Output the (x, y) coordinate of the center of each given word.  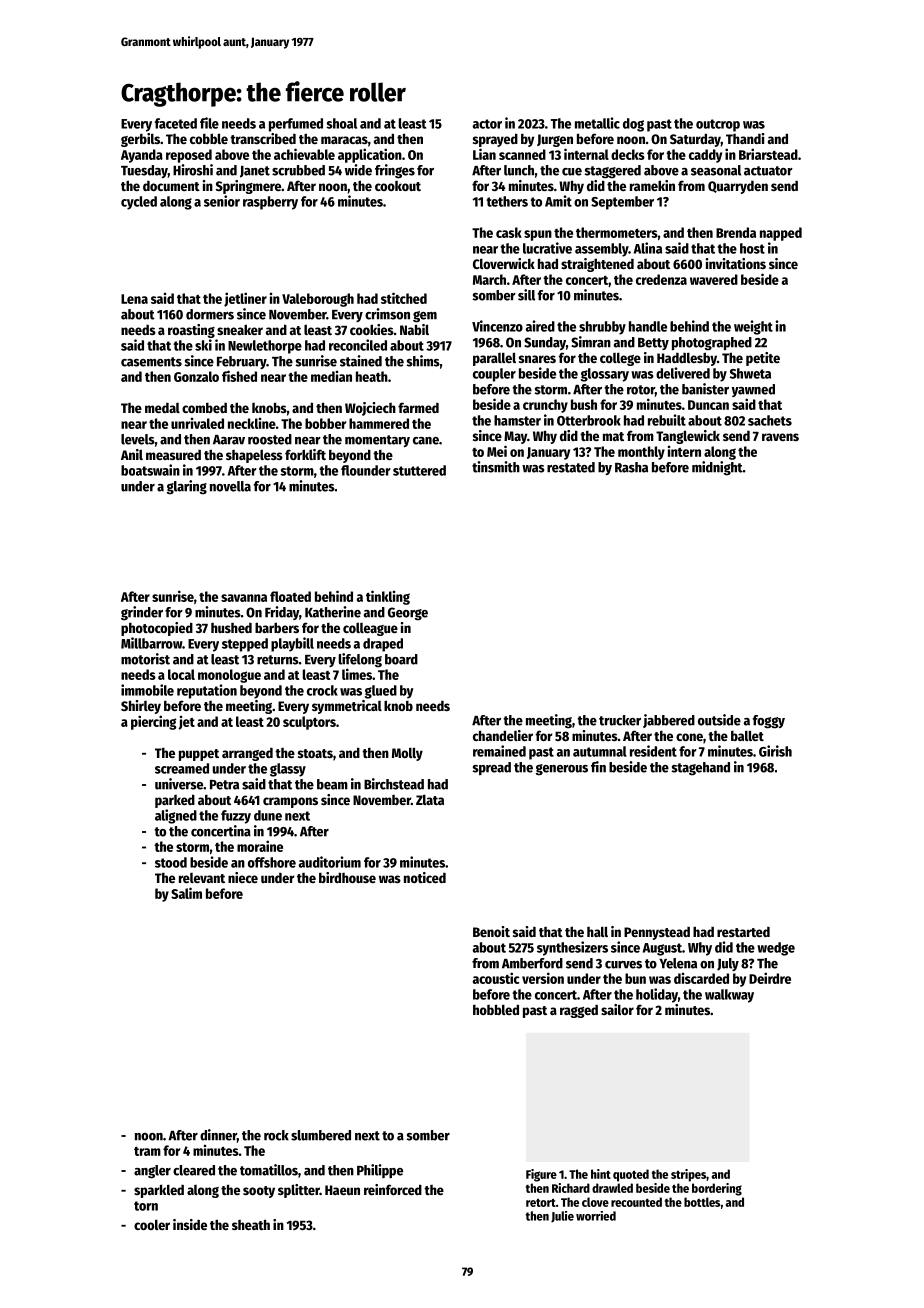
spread (492, 768)
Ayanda (142, 156)
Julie (562, 1217)
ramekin (652, 185)
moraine (260, 846)
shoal (341, 123)
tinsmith (496, 467)
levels (138, 439)
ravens (780, 437)
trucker (620, 720)
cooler (152, 1225)
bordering (717, 1189)
